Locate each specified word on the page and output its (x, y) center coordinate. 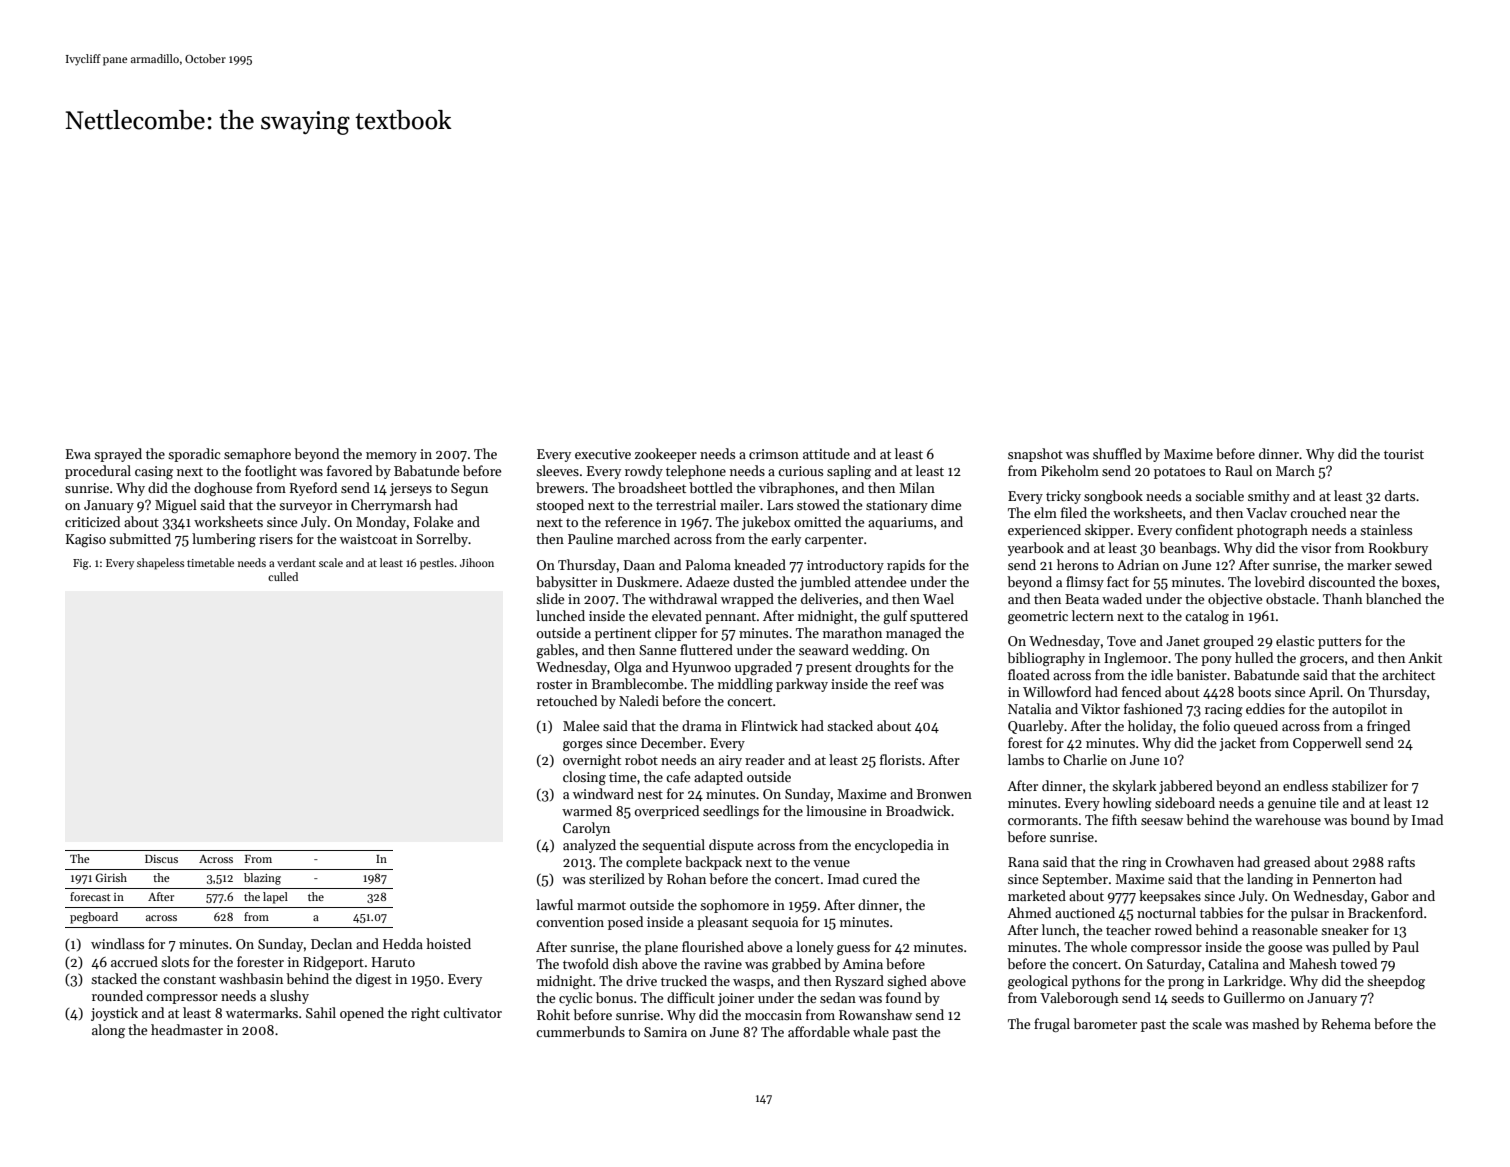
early (786, 540)
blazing (262, 879)
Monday (381, 523)
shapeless (160, 564)
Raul (1239, 470)
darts (1400, 495)
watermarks (262, 1012)
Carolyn (586, 829)
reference (633, 521)
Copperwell (1327, 744)
